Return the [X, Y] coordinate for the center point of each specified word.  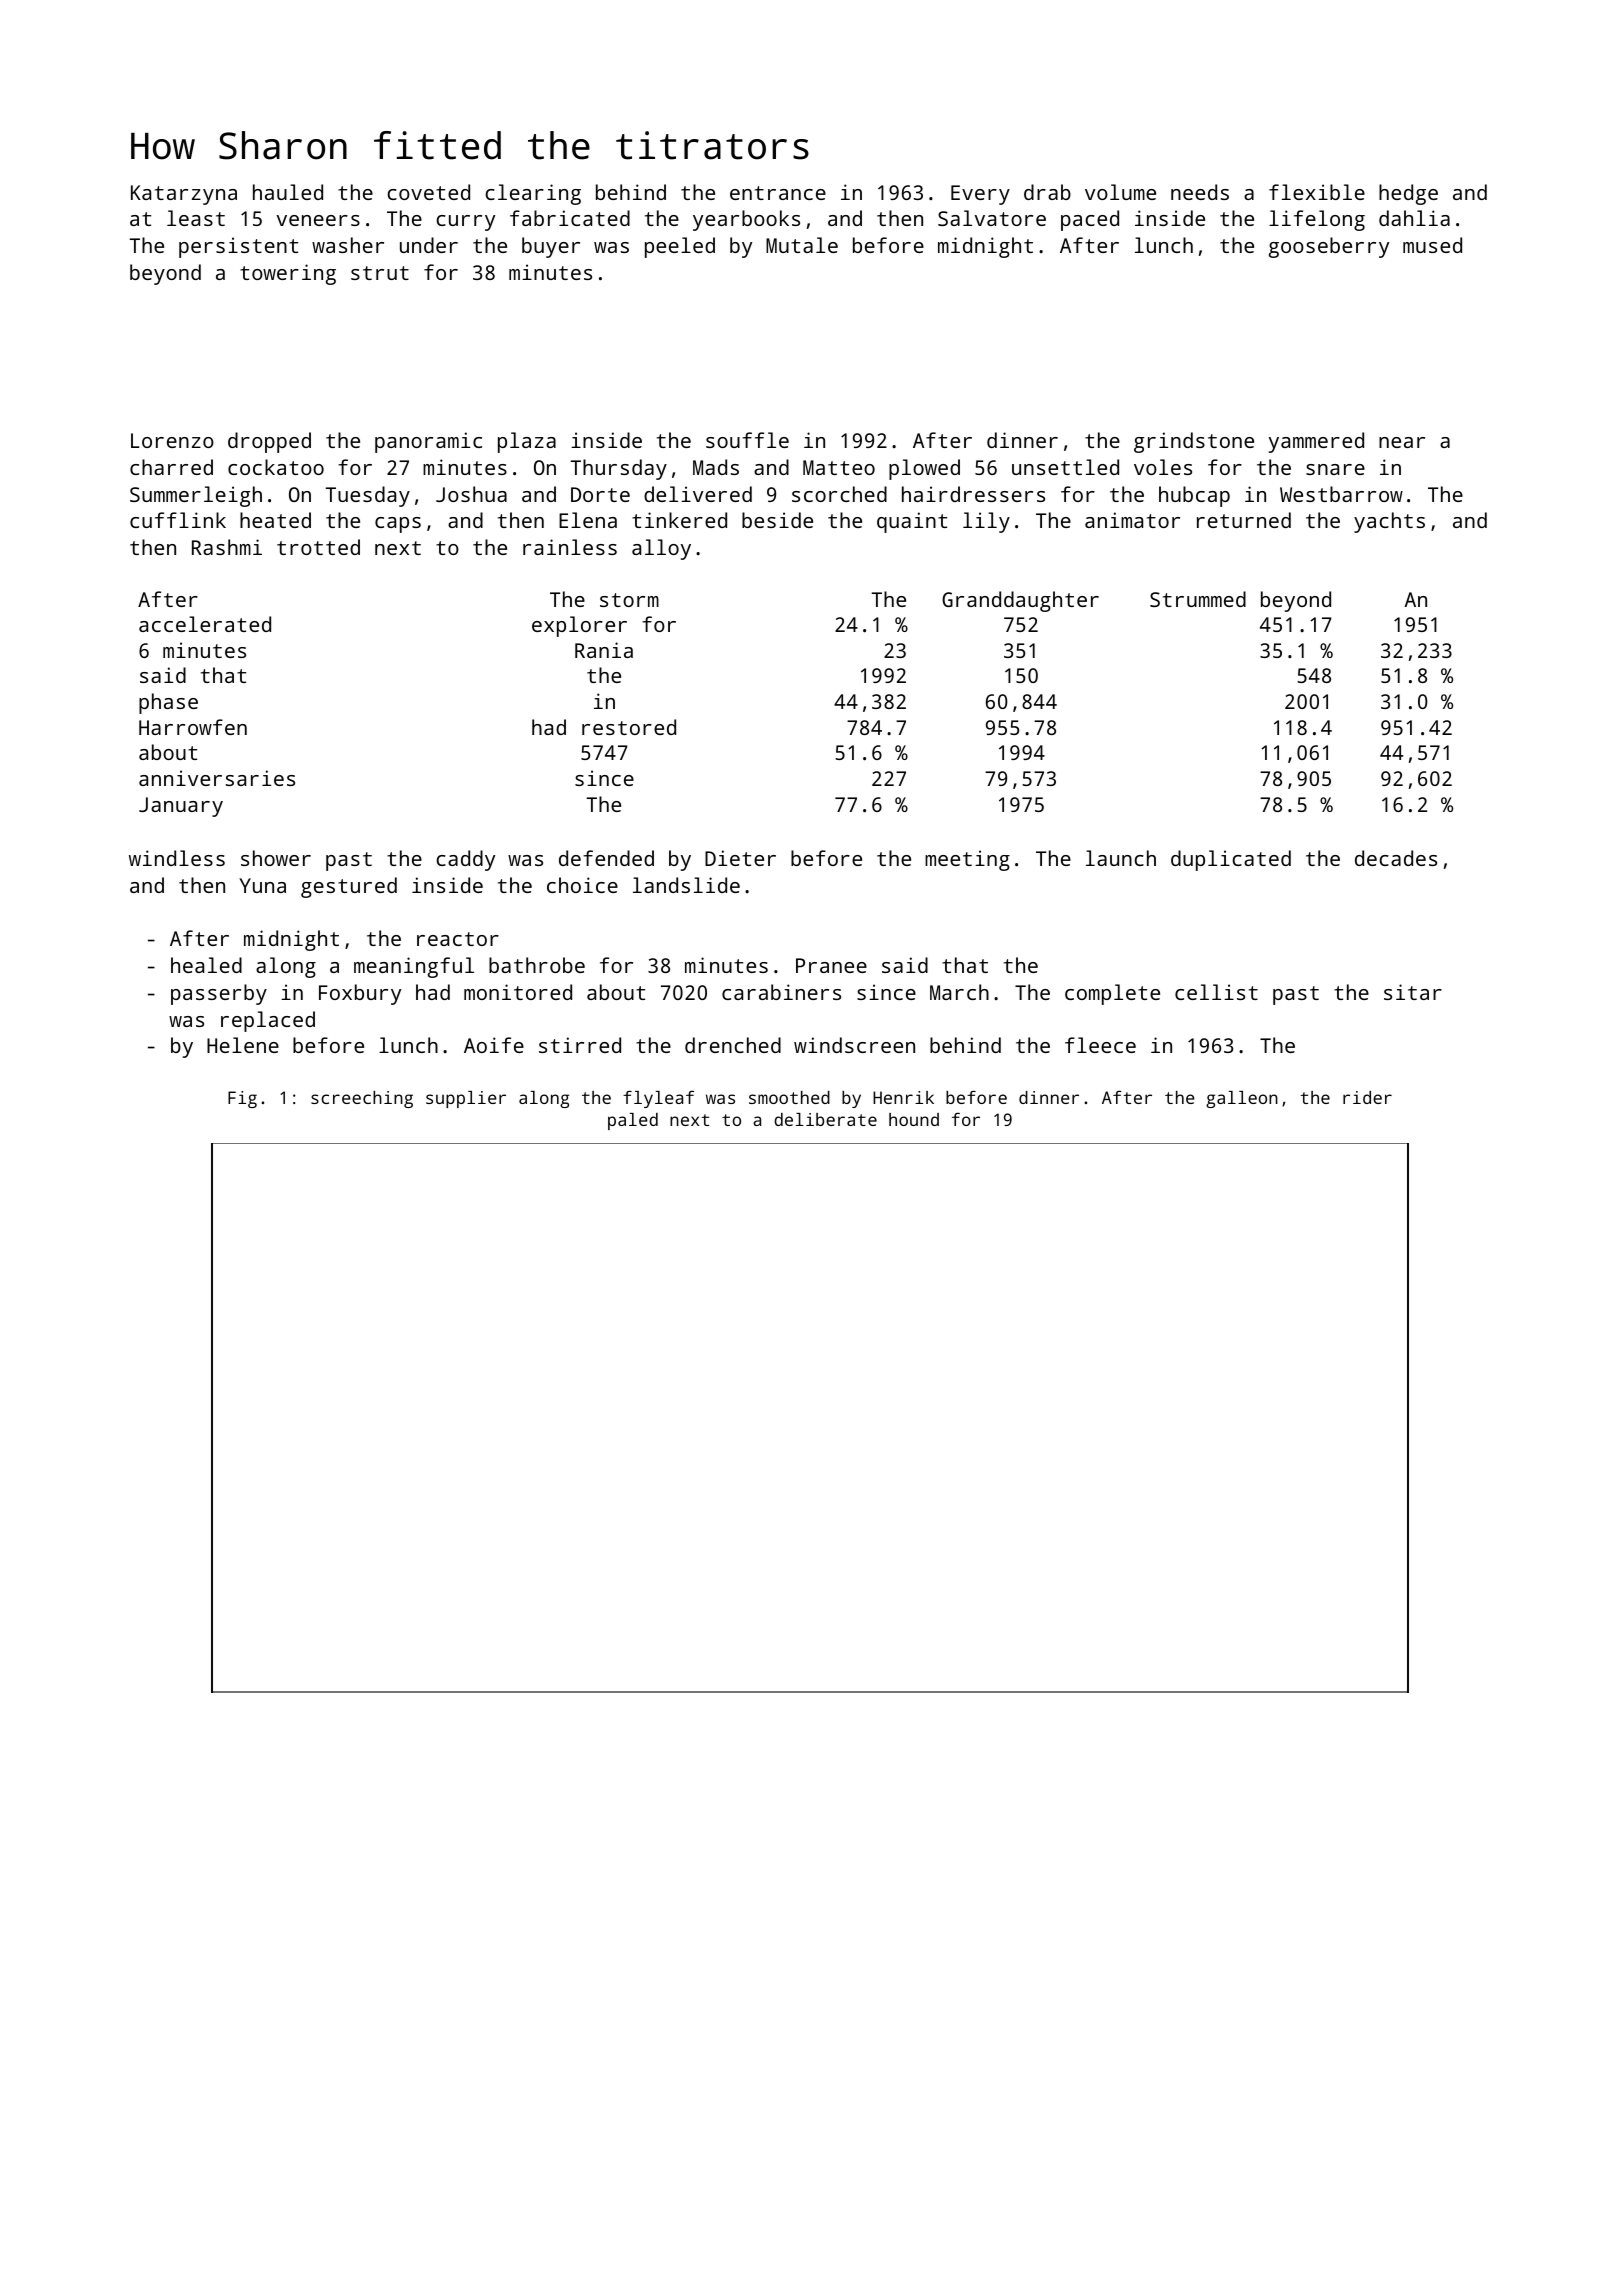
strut [380, 273]
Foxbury [360, 994]
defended [606, 858]
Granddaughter [1020, 601]
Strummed [1198, 599]
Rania [604, 650]
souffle [747, 440]
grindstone [1194, 442]
